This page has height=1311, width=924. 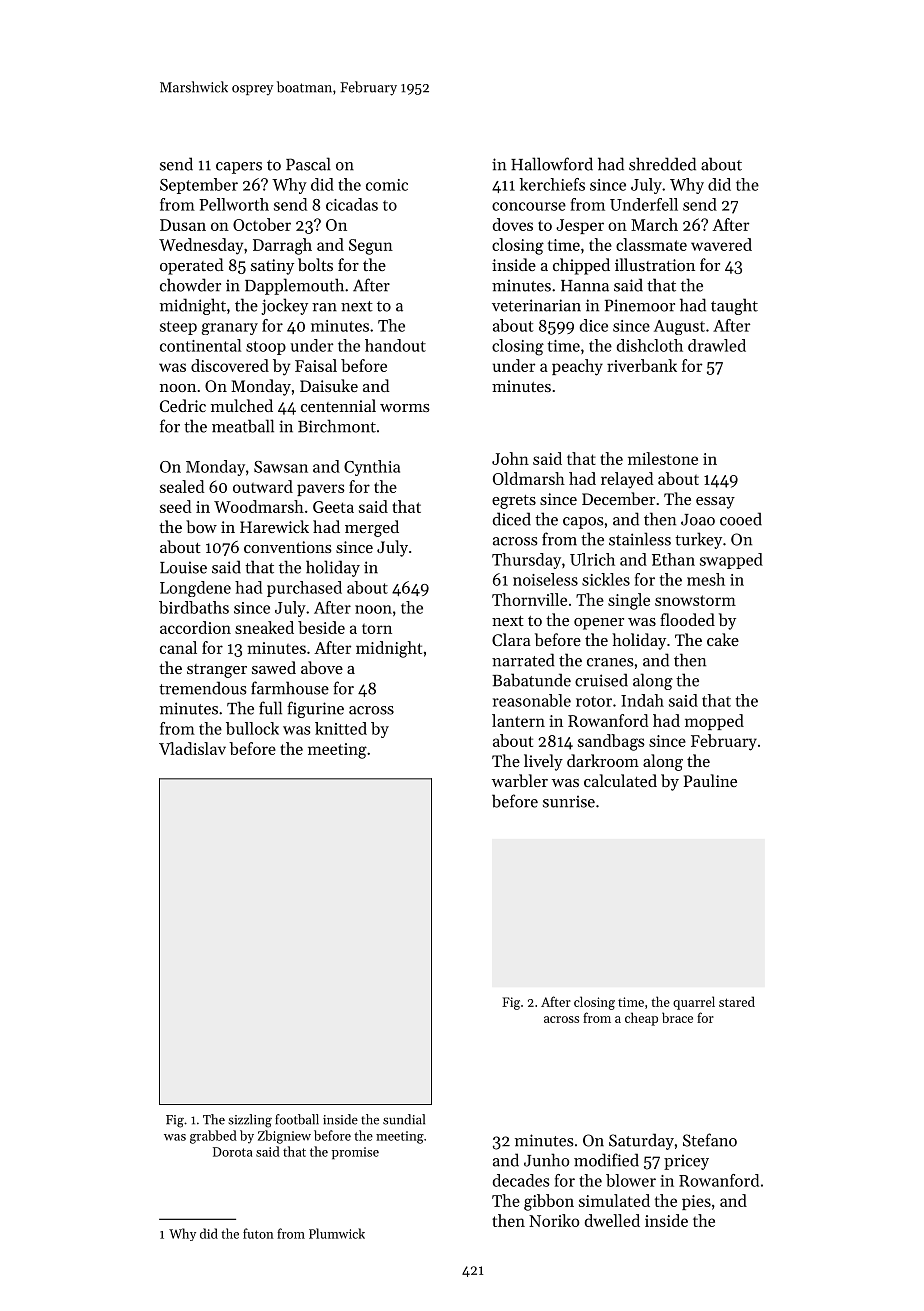 What do you see at coordinates (611, 742) in the page?
I see `sandbags` at bounding box center [611, 742].
